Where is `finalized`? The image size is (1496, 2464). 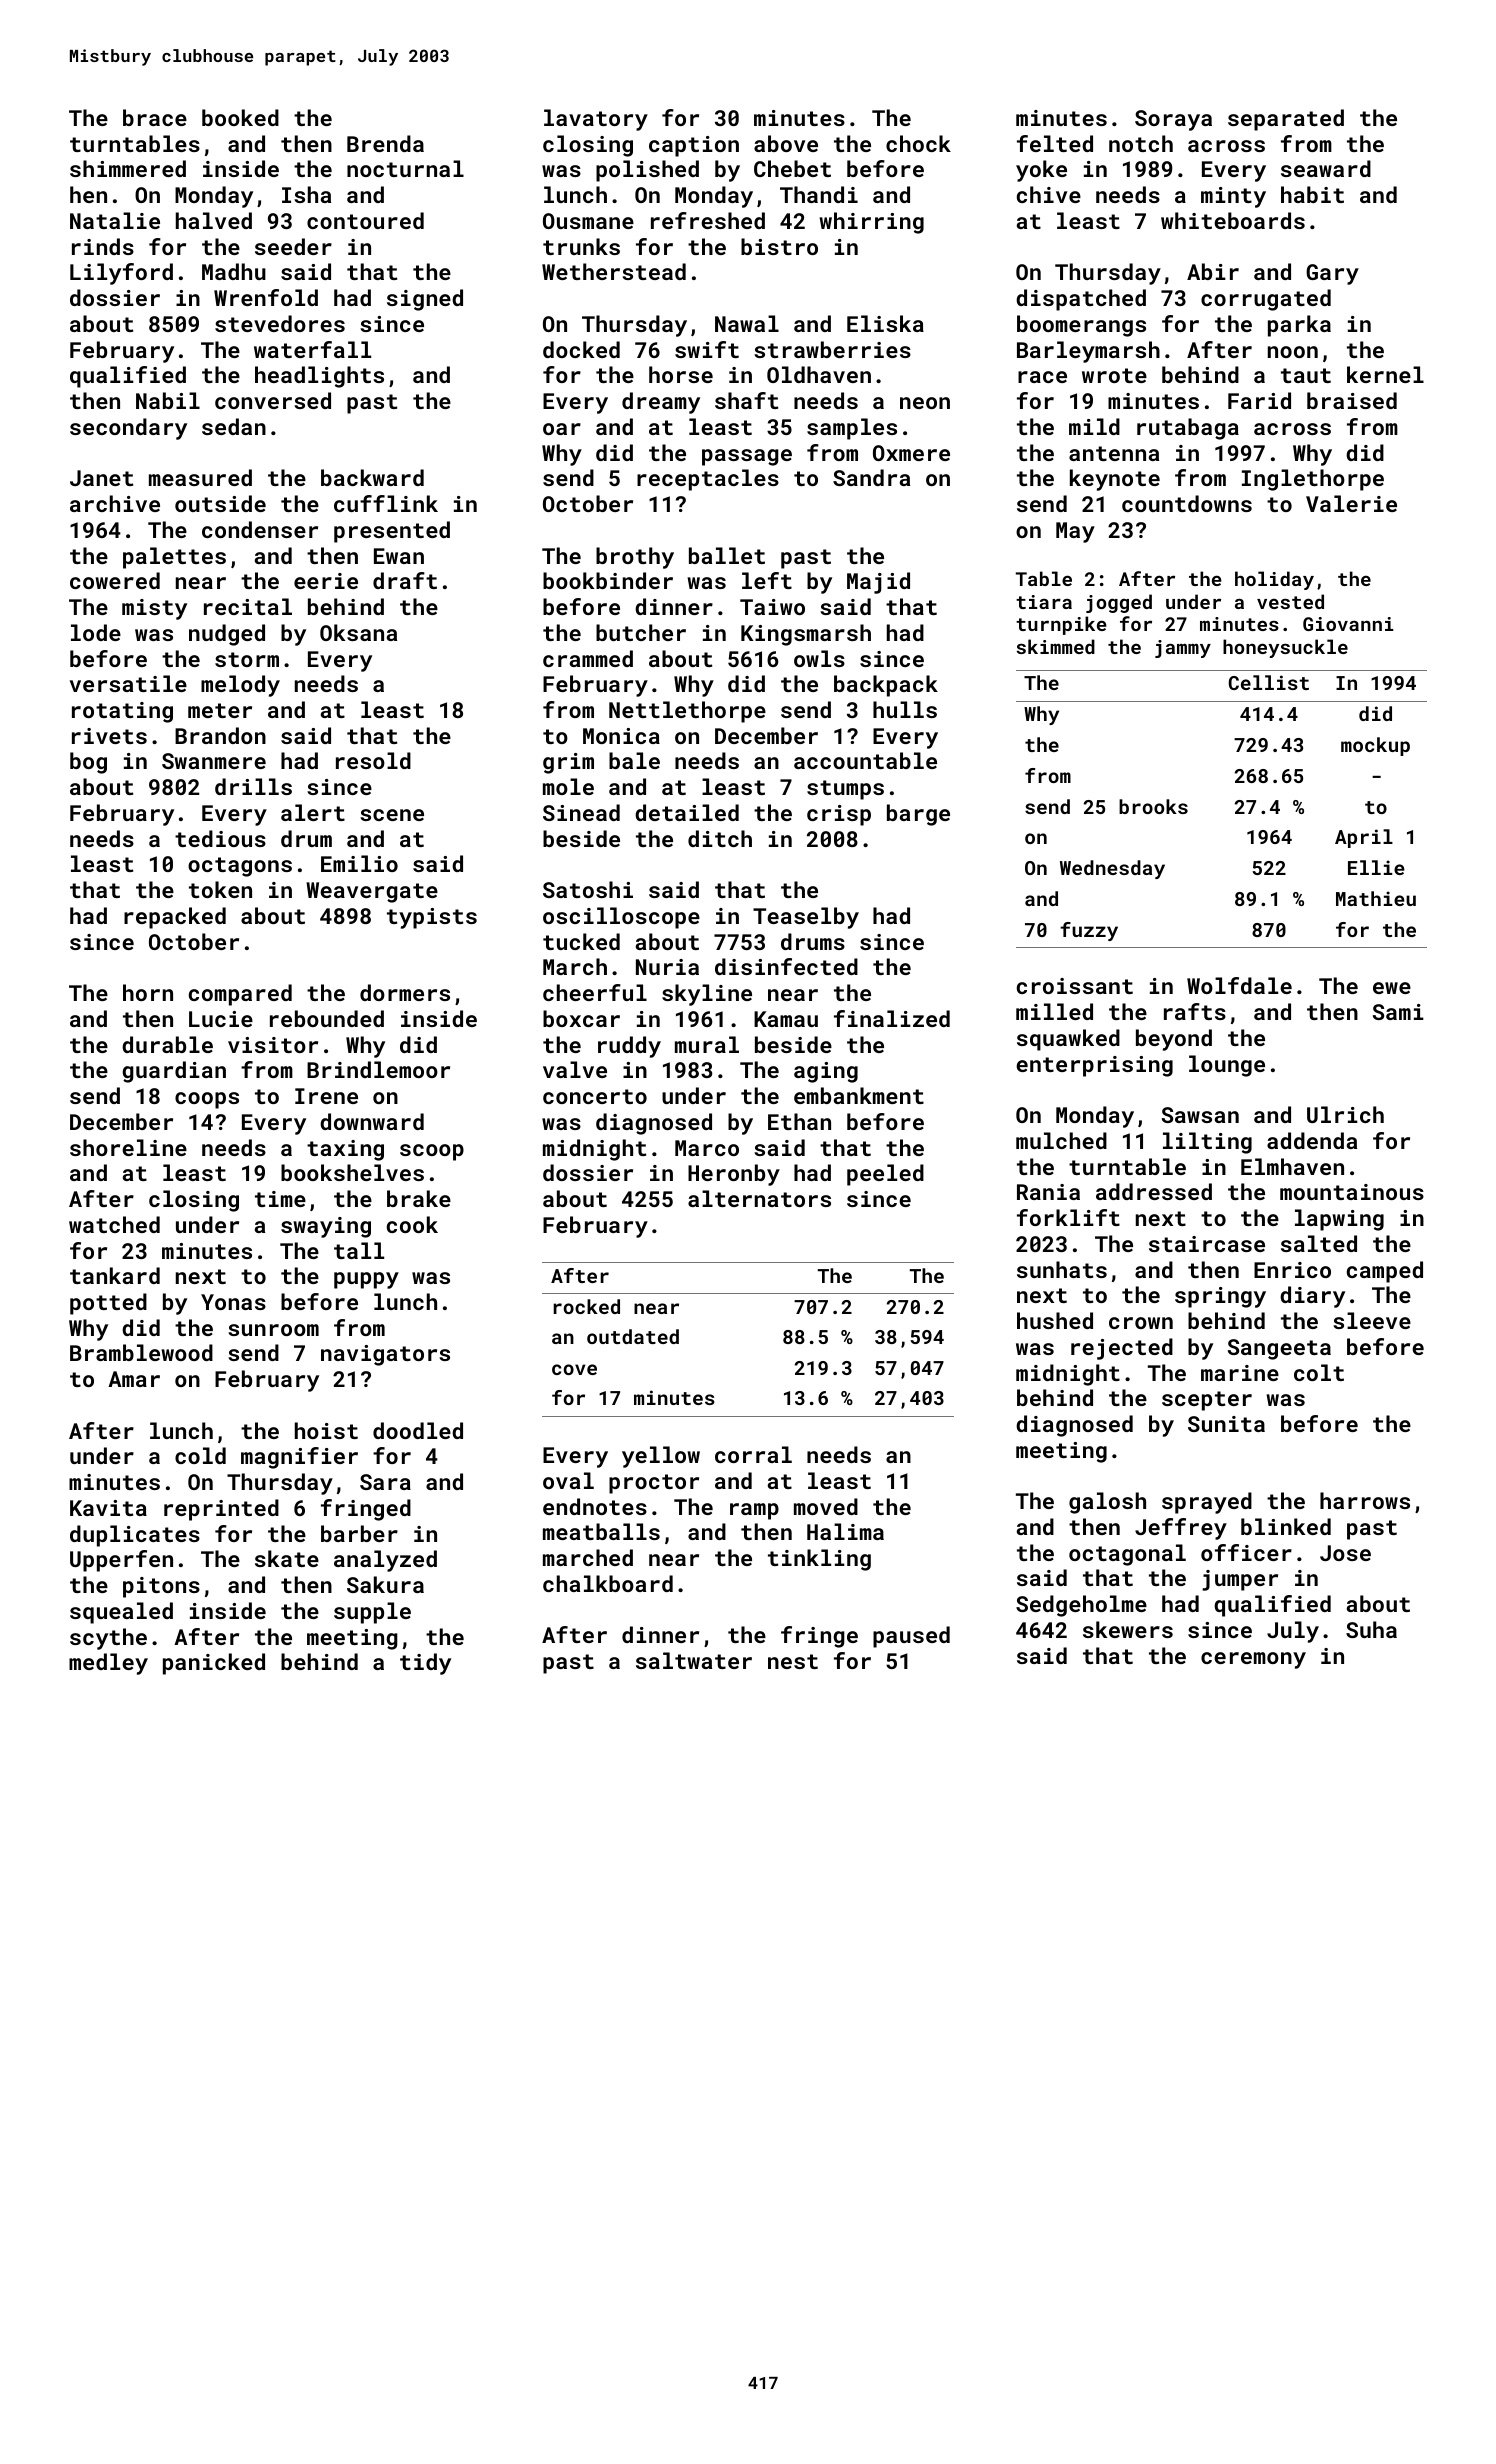
finalized is located at coordinates (892, 1018).
